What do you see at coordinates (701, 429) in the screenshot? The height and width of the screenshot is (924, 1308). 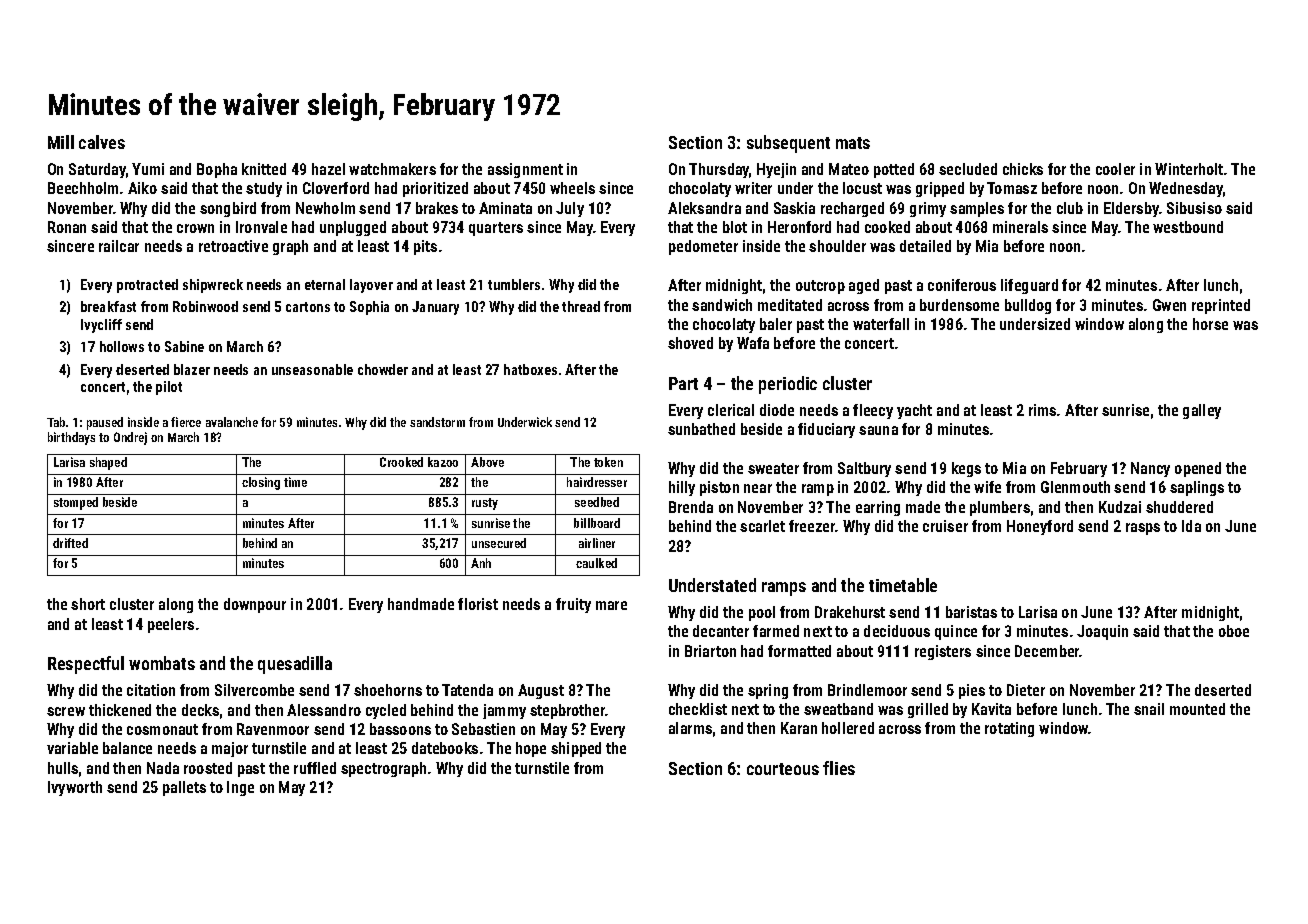 I see `sunbathed` at bounding box center [701, 429].
